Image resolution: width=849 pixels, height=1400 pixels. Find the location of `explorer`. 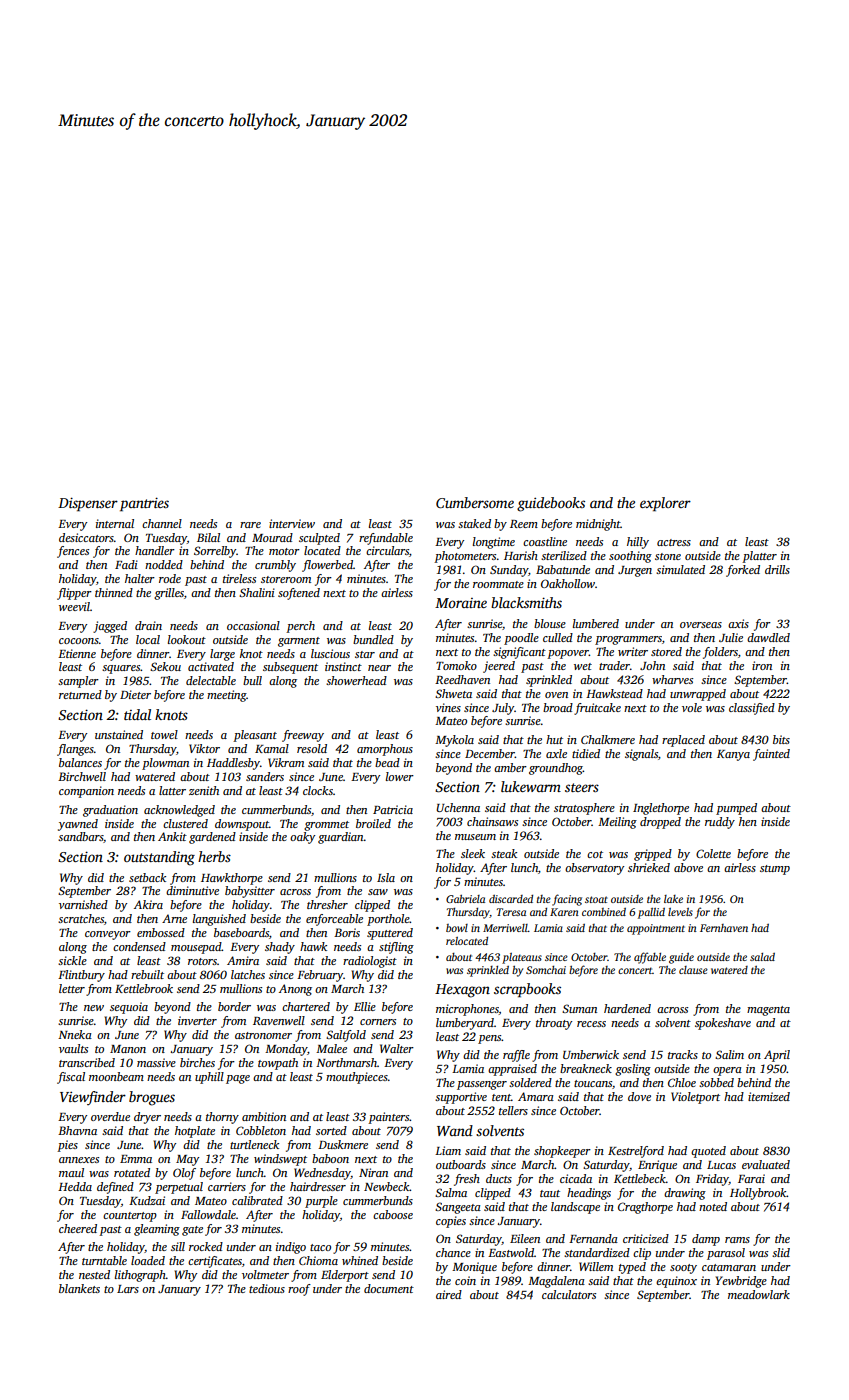

explorer is located at coordinates (665, 504).
